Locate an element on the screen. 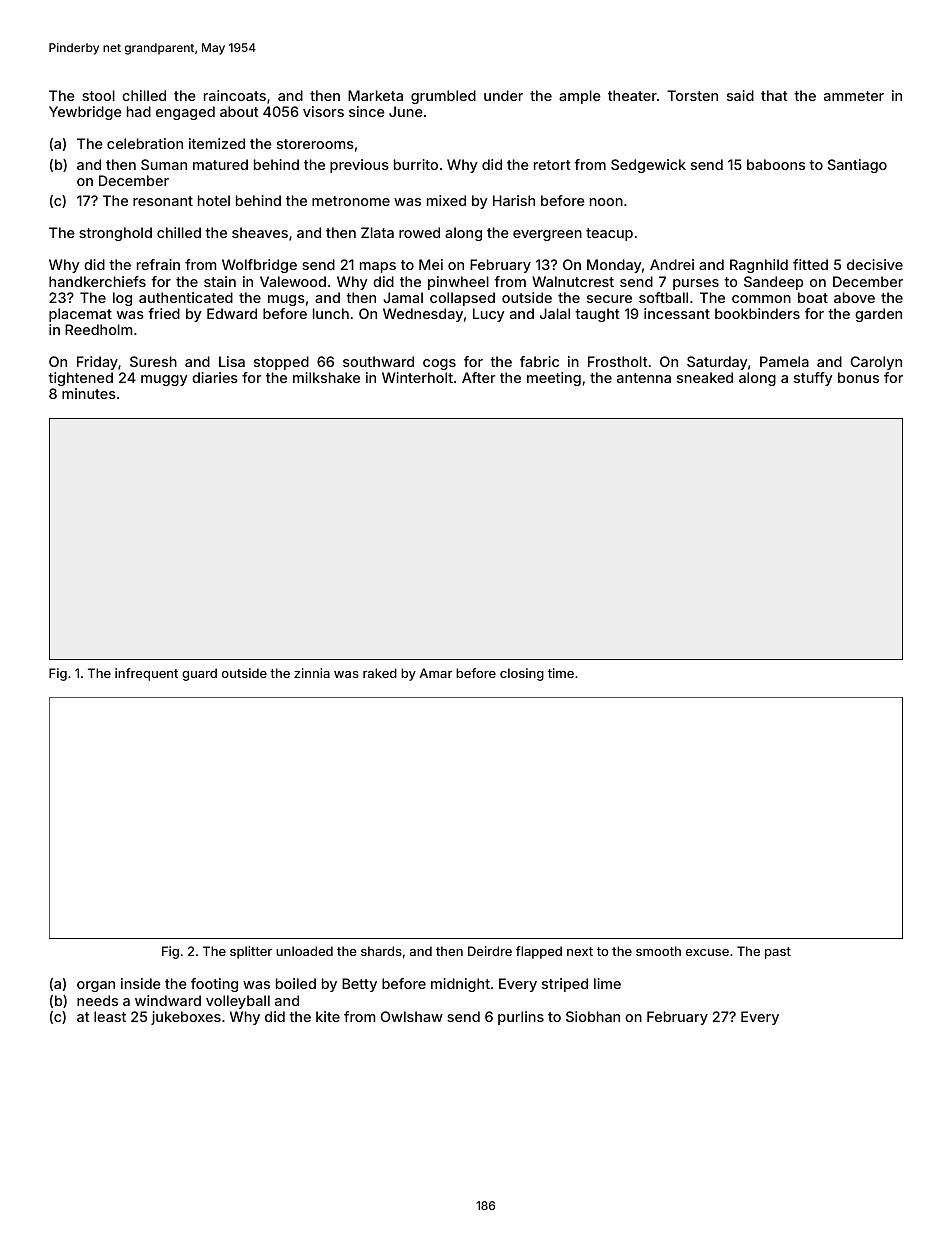 This screenshot has height=1233, width=952. said is located at coordinates (740, 95).
